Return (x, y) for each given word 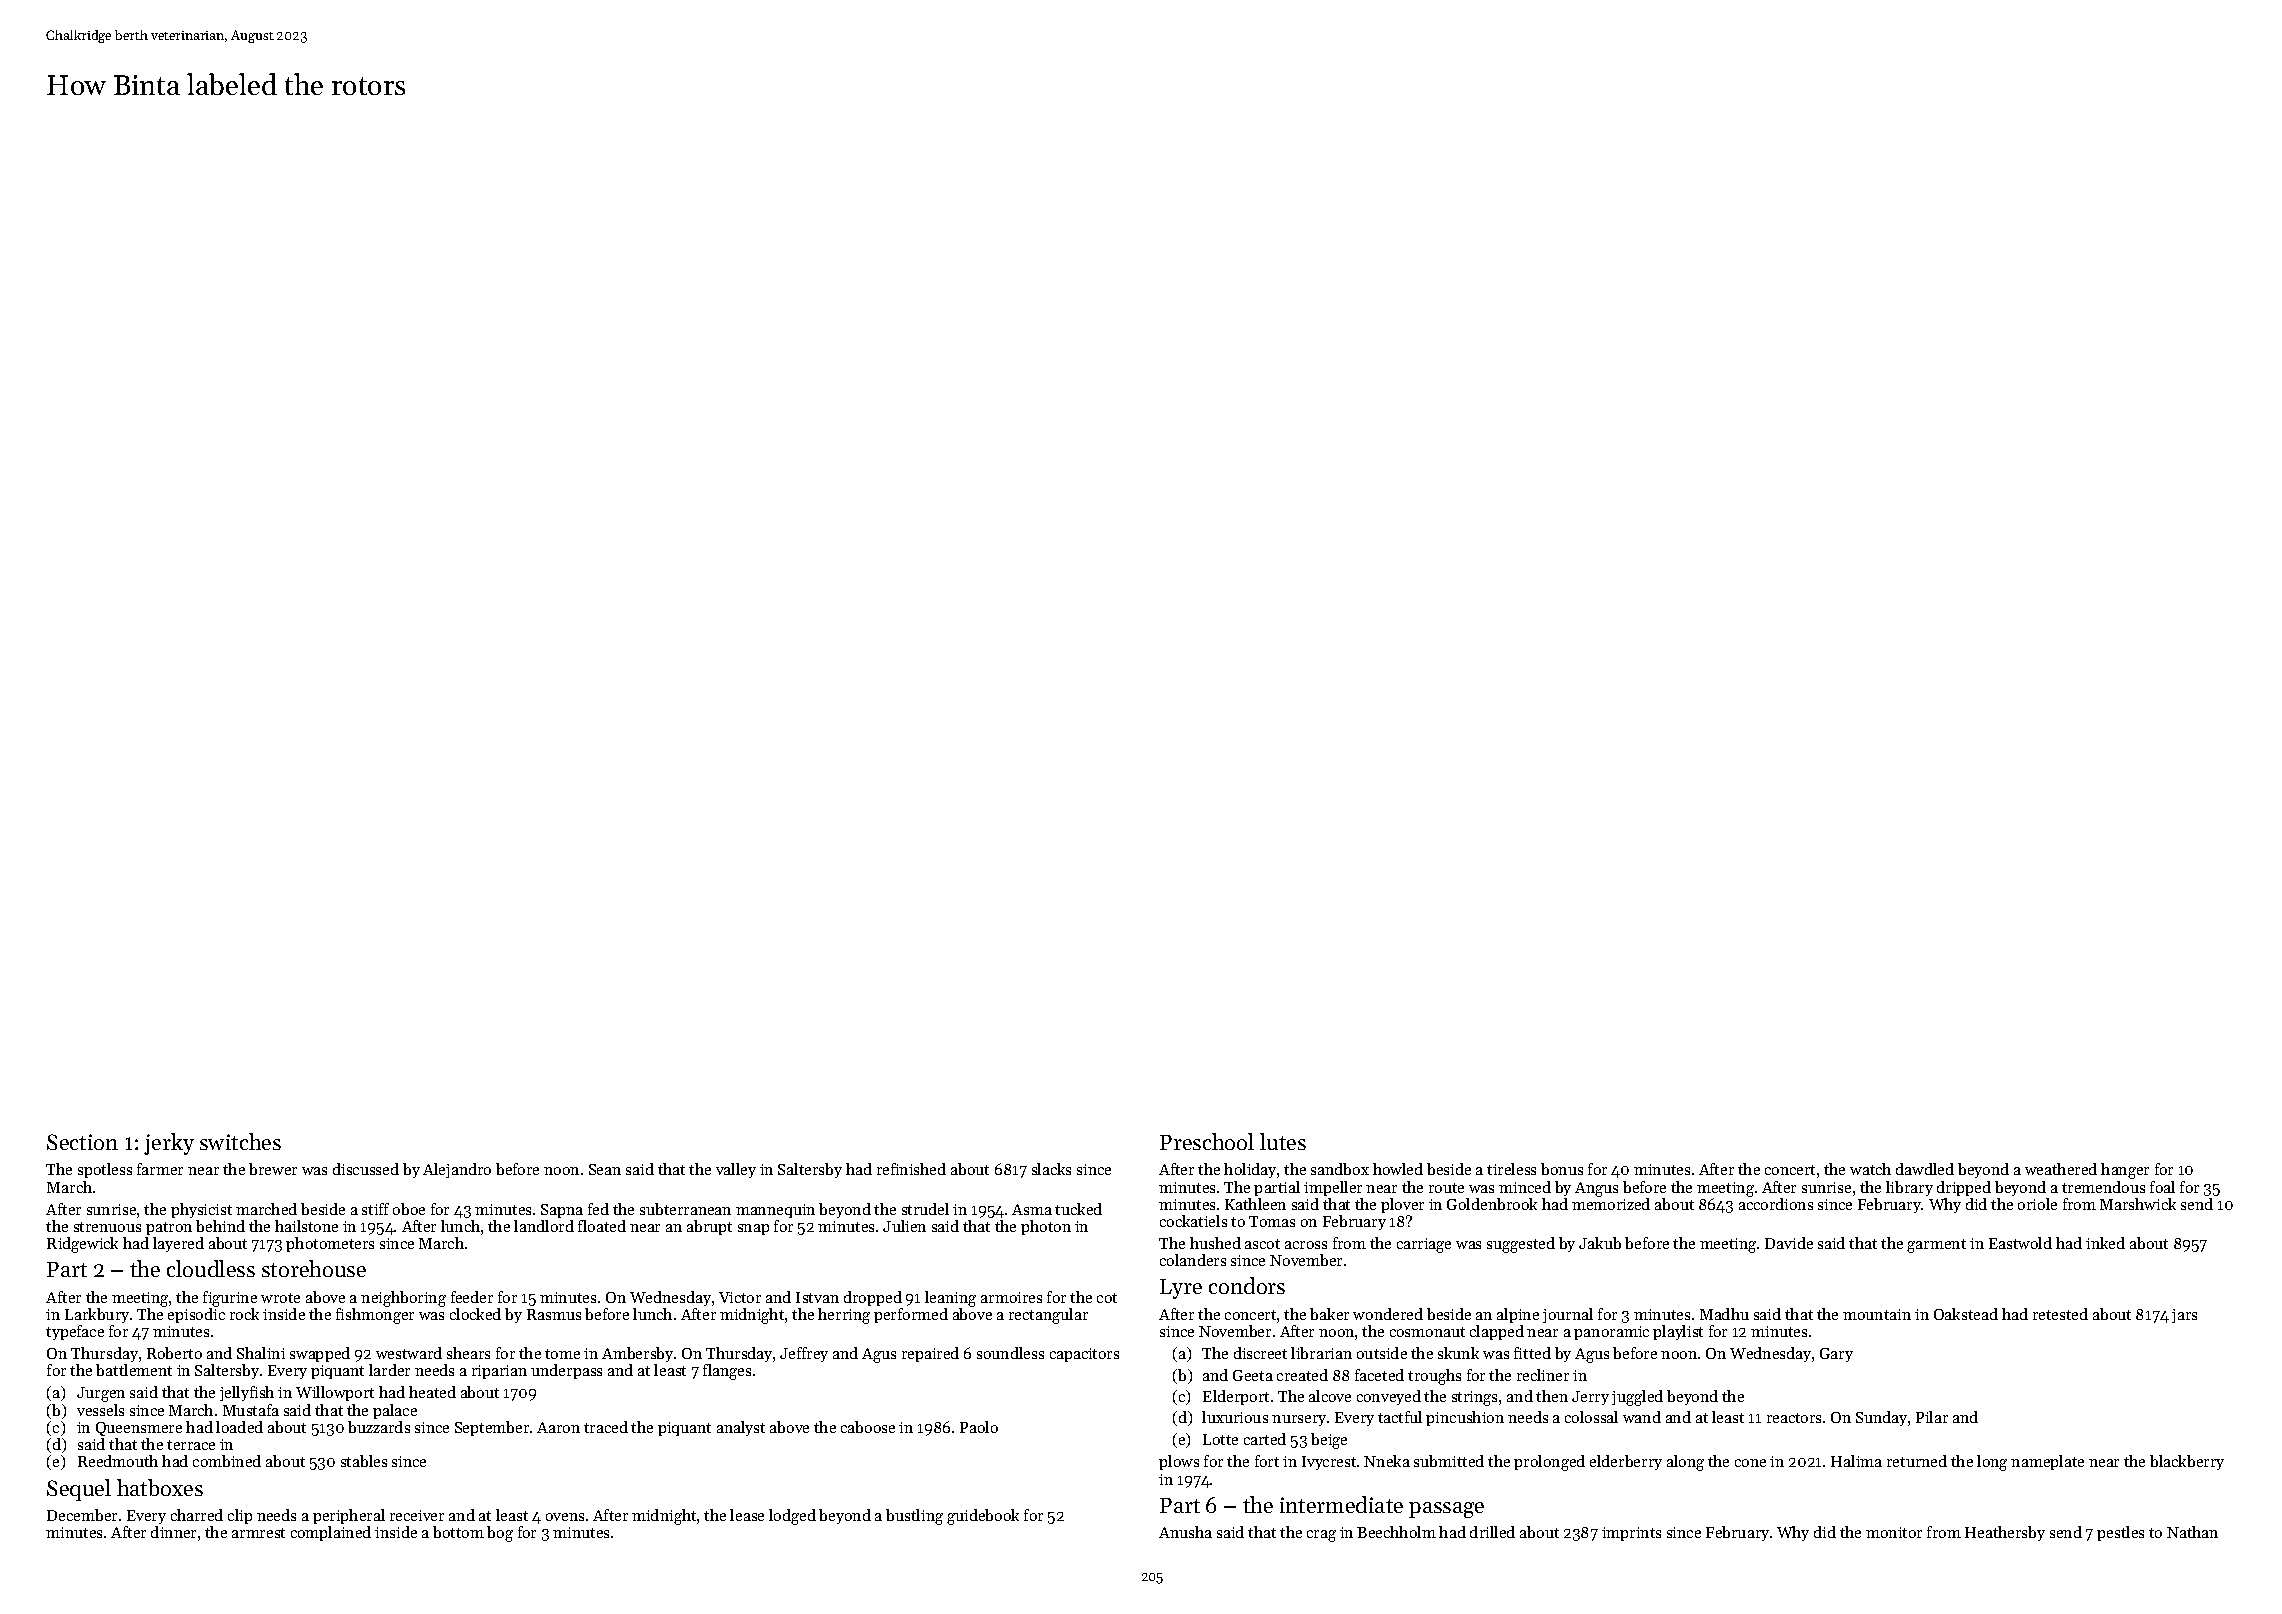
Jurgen (101, 1394)
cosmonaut (1427, 1332)
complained (331, 1533)
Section (82, 1142)
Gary (1836, 1355)
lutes (1283, 1141)
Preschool (1207, 1141)
